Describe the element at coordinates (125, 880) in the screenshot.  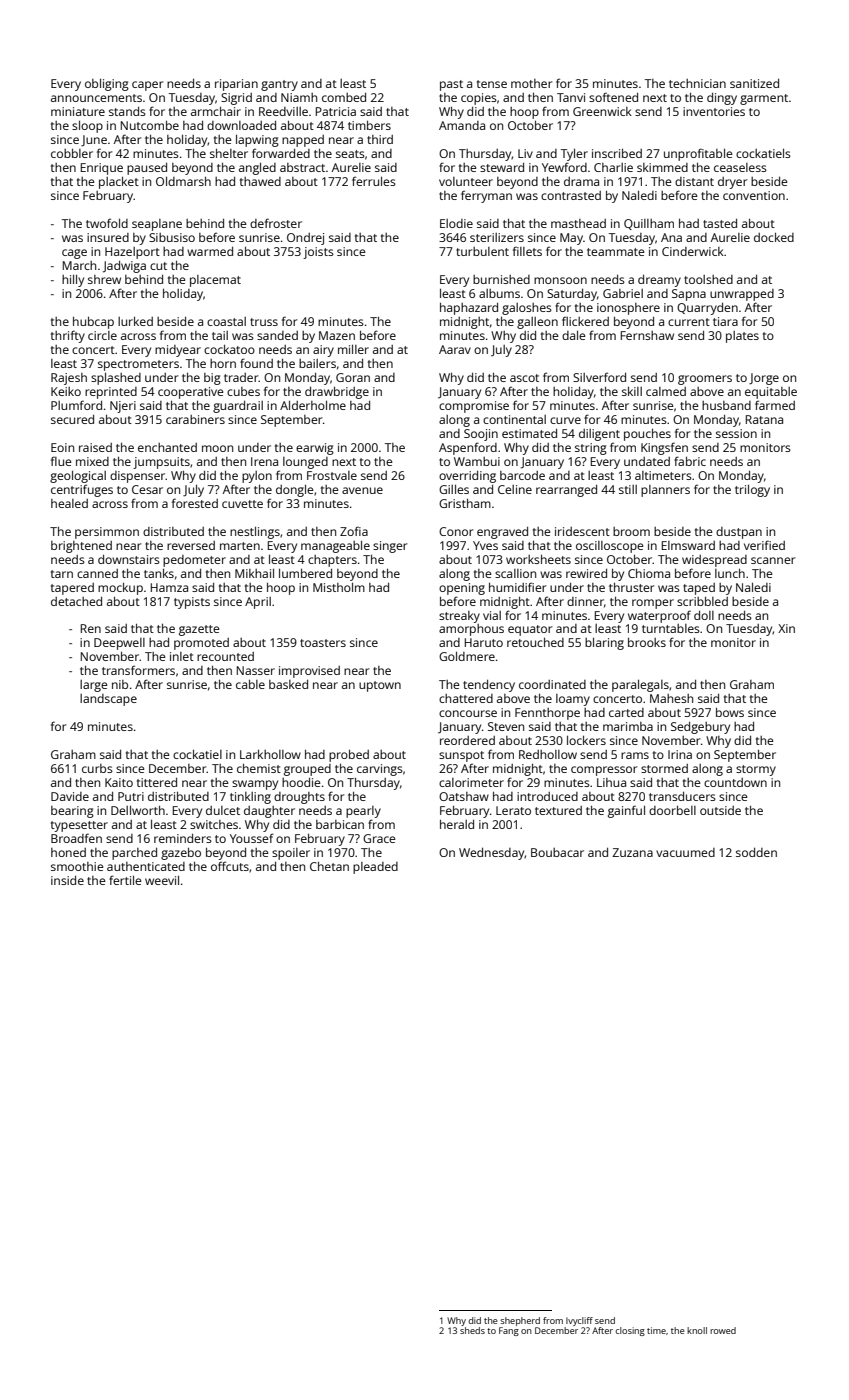
I see `fertile` at that location.
